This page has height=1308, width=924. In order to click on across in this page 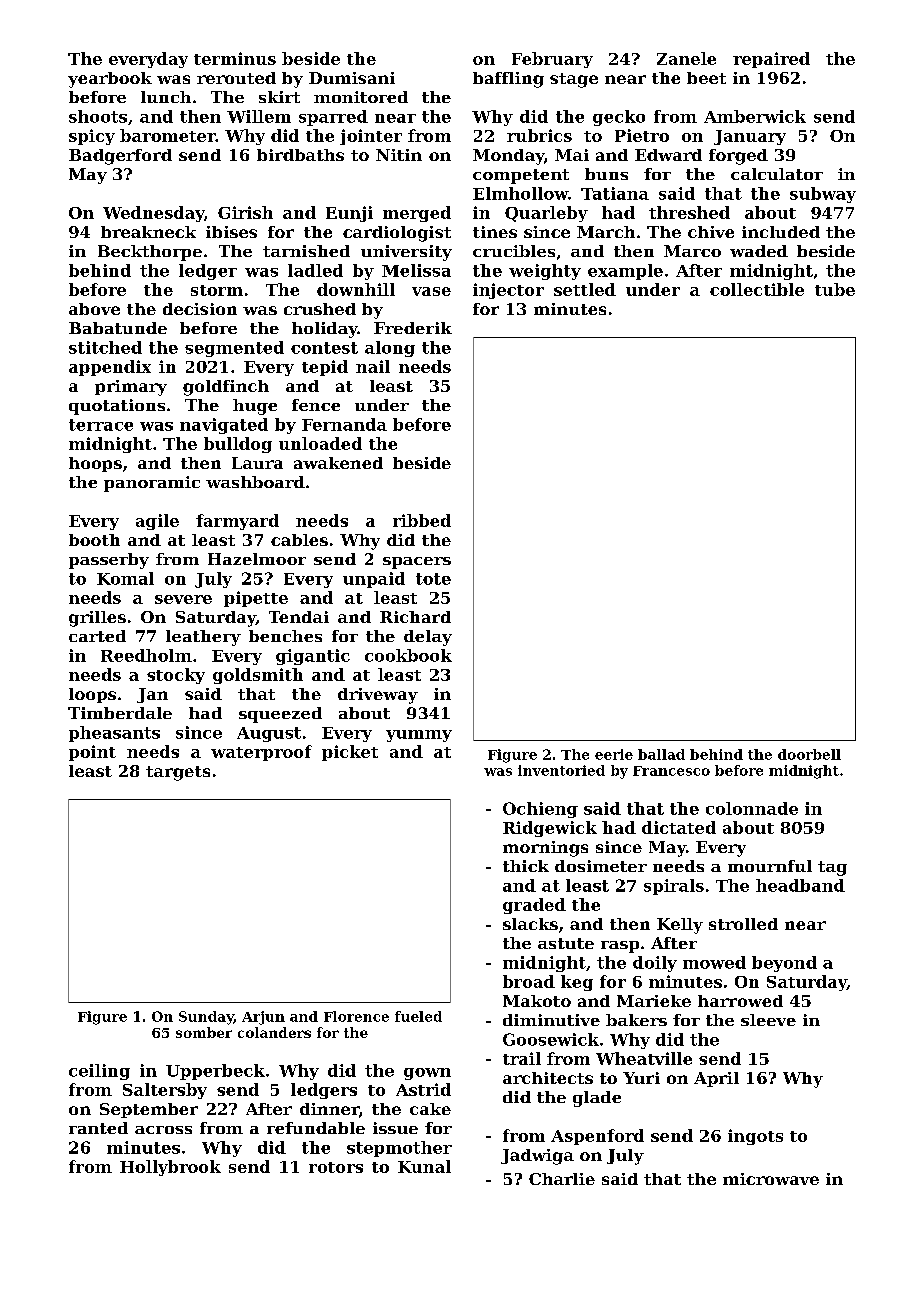, I will do `click(163, 1130)`.
